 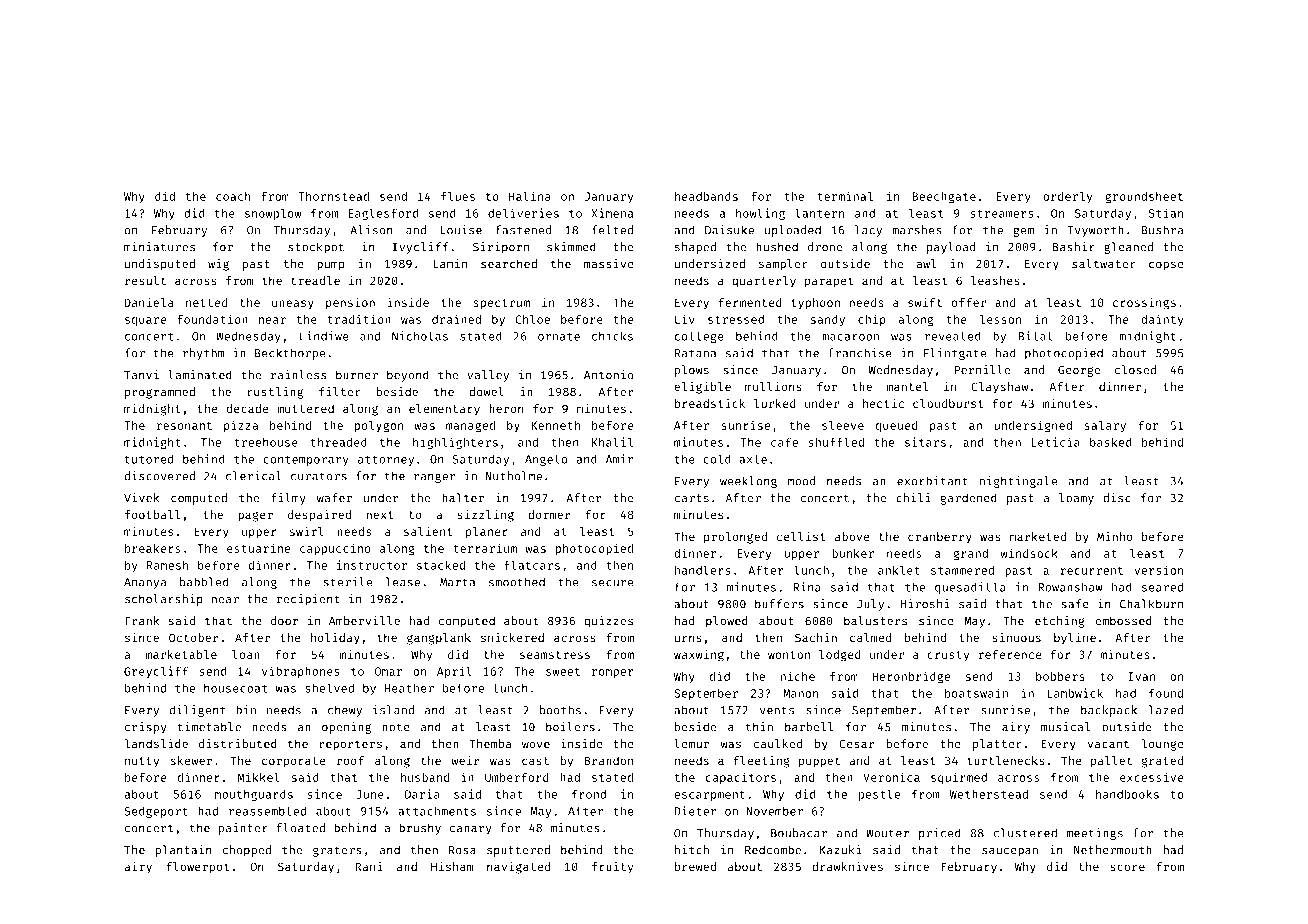 I want to click on cloudburst, so click(x=948, y=403).
